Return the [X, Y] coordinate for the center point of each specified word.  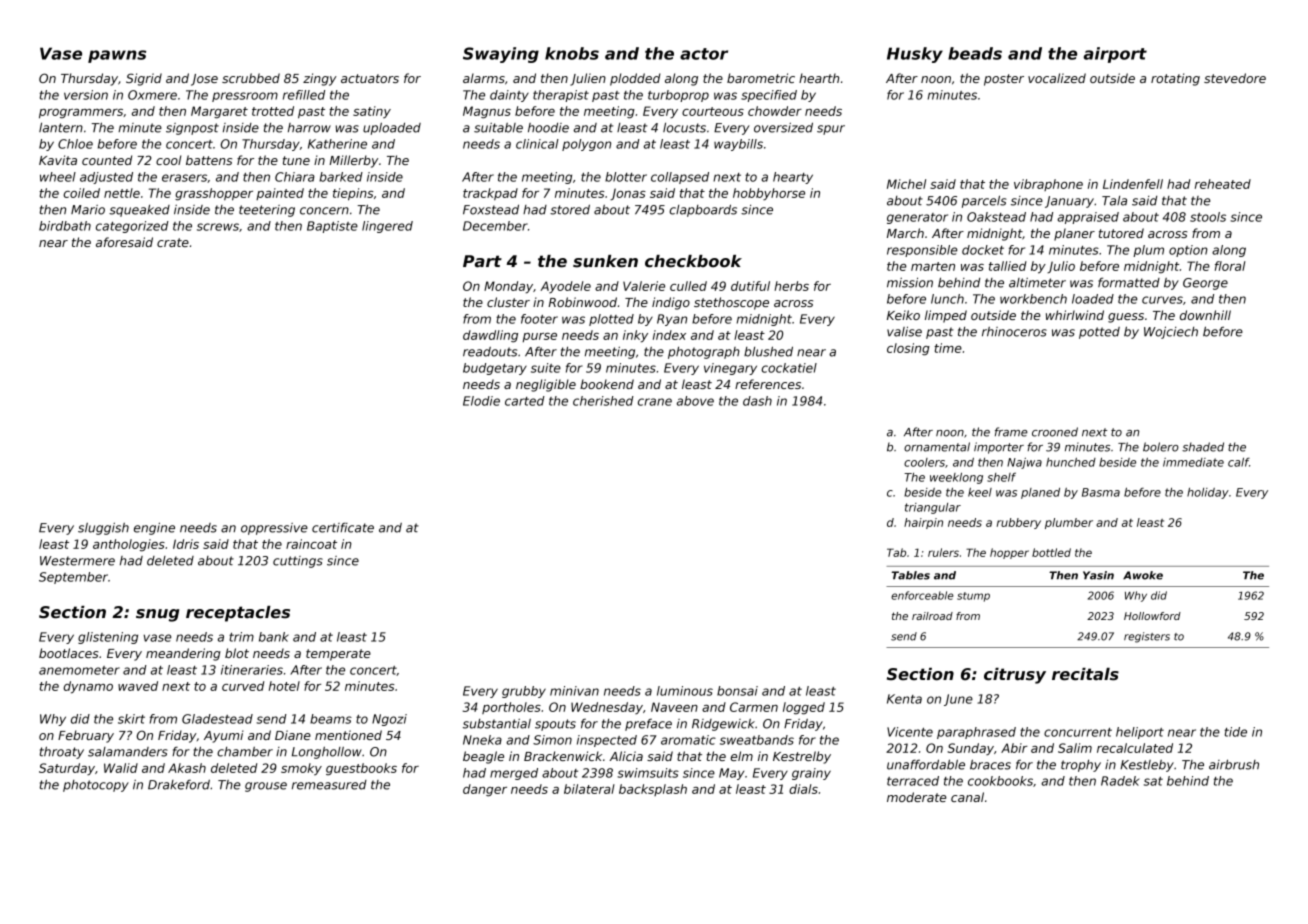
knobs [572, 53]
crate [173, 242]
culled [688, 286]
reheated [1223, 184]
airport [1115, 55]
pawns [117, 56]
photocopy [96, 786]
